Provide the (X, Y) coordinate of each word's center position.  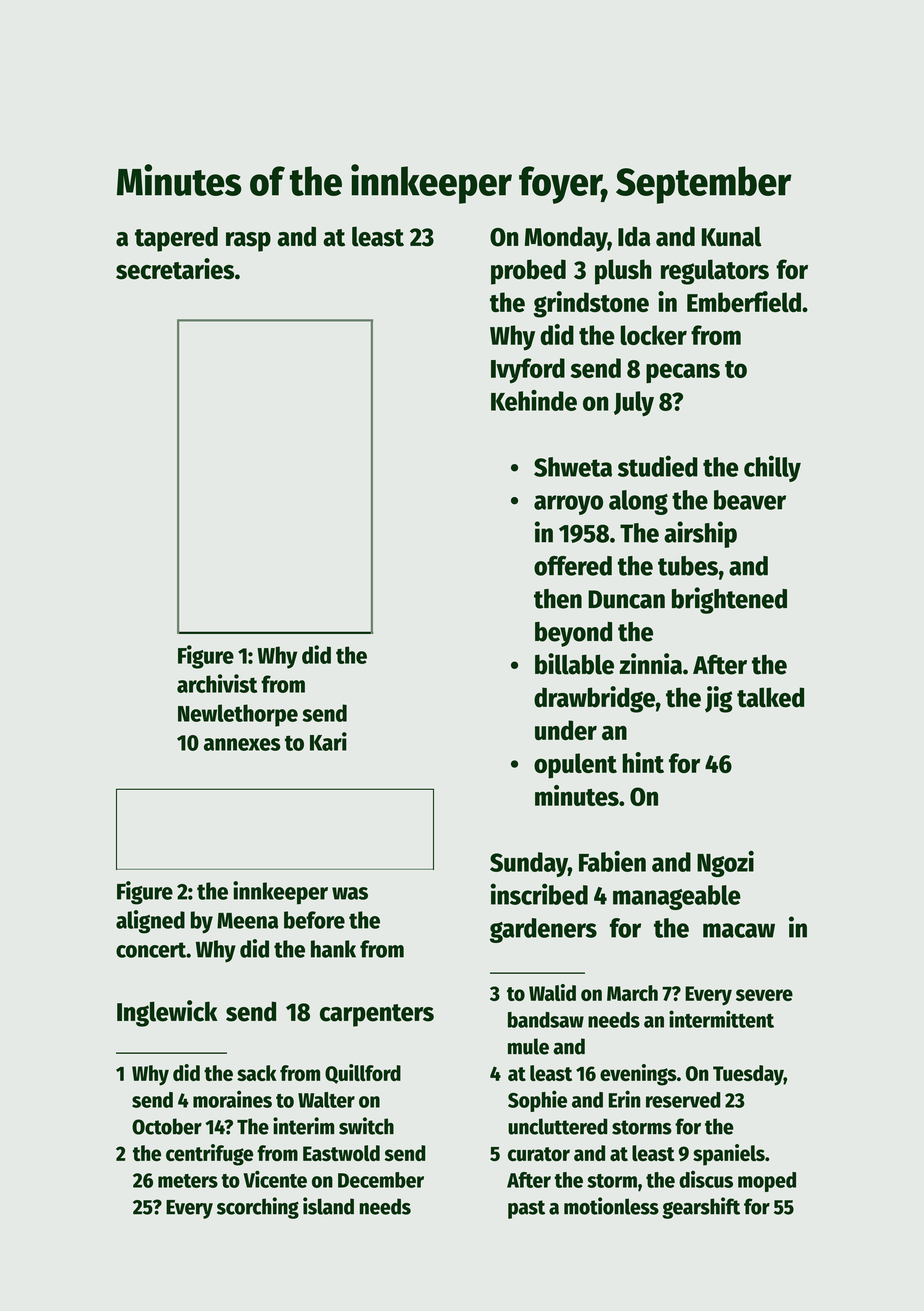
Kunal (731, 236)
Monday (566, 239)
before (314, 920)
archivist (217, 683)
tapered (176, 239)
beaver (750, 500)
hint (643, 762)
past (526, 1209)
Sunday (529, 864)
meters (188, 1181)
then (558, 599)
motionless (611, 1206)
